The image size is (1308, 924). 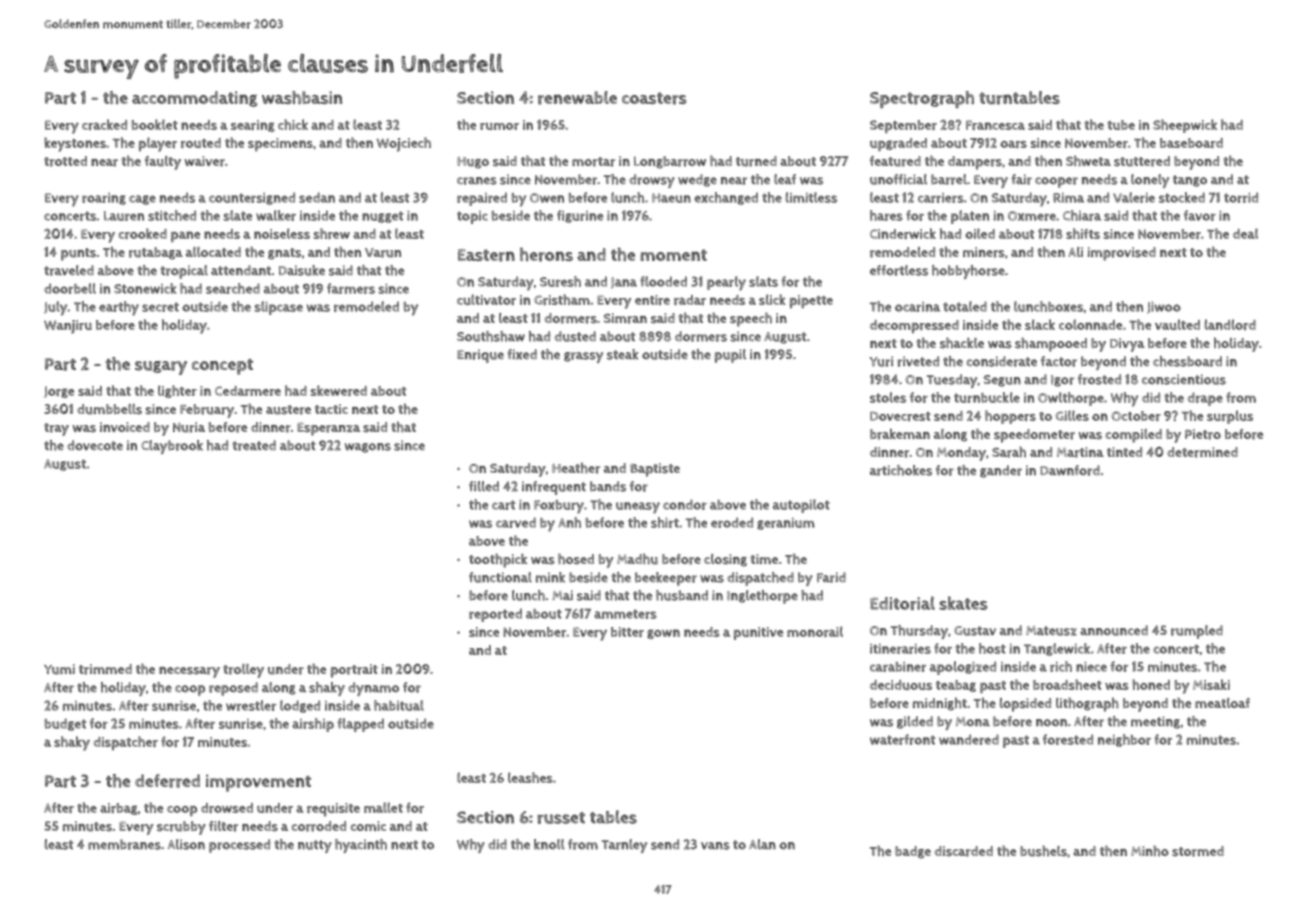 What do you see at coordinates (65, 161) in the screenshot?
I see `trotted` at bounding box center [65, 161].
